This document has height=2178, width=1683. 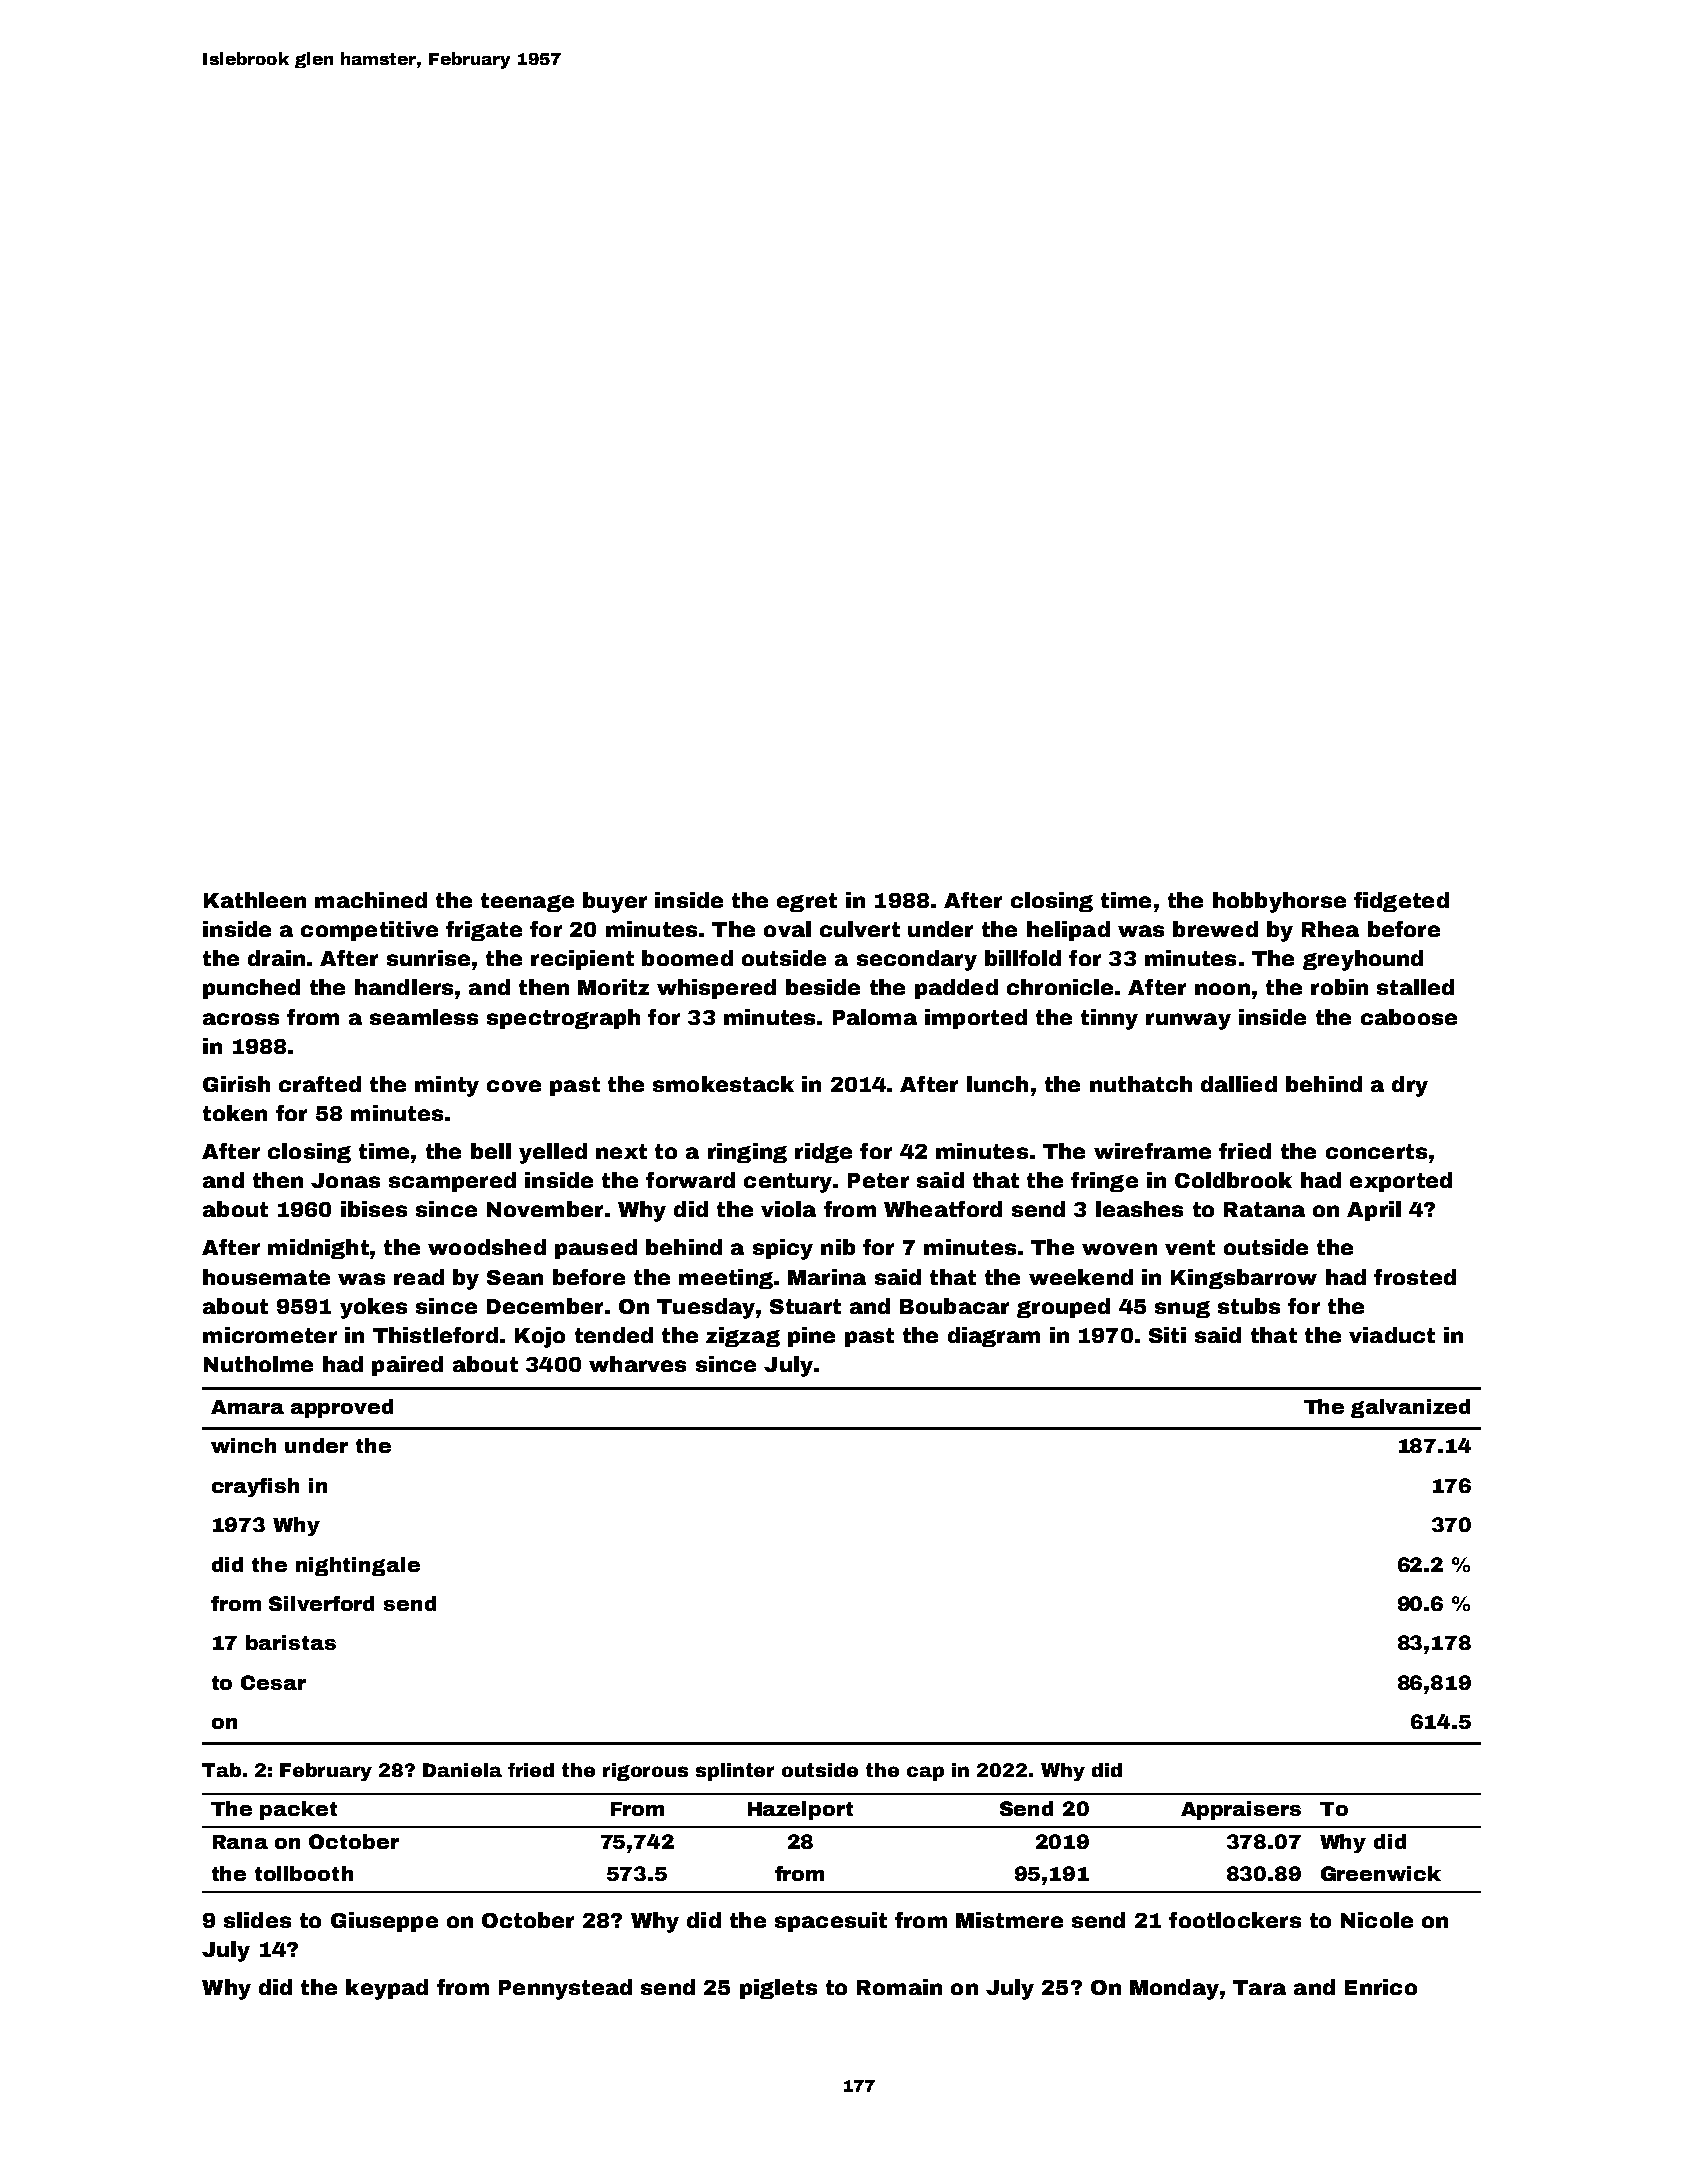 I want to click on Romain, so click(x=899, y=1987).
